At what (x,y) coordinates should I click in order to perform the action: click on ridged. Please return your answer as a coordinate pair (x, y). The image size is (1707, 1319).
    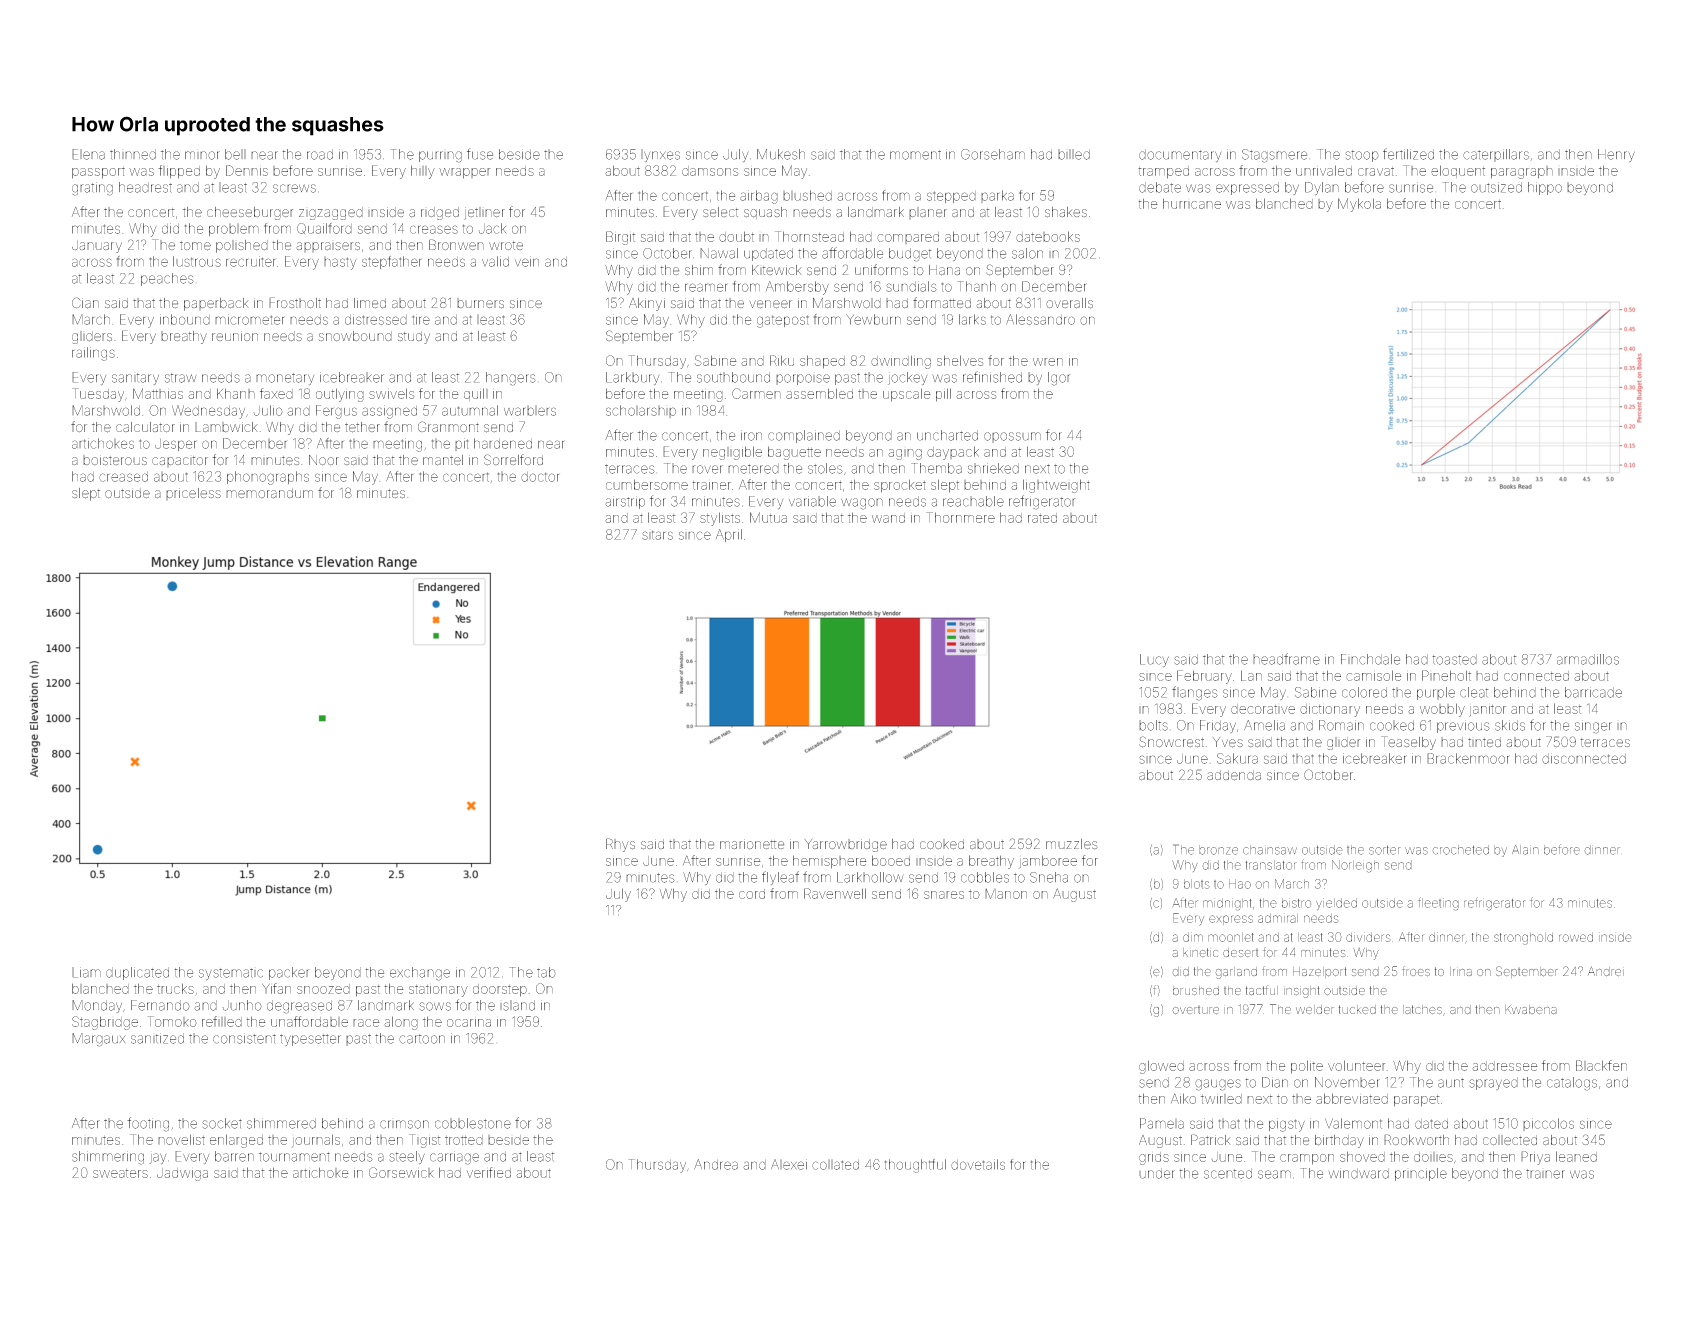
    Looking at the image, I should click on (440, 213).
